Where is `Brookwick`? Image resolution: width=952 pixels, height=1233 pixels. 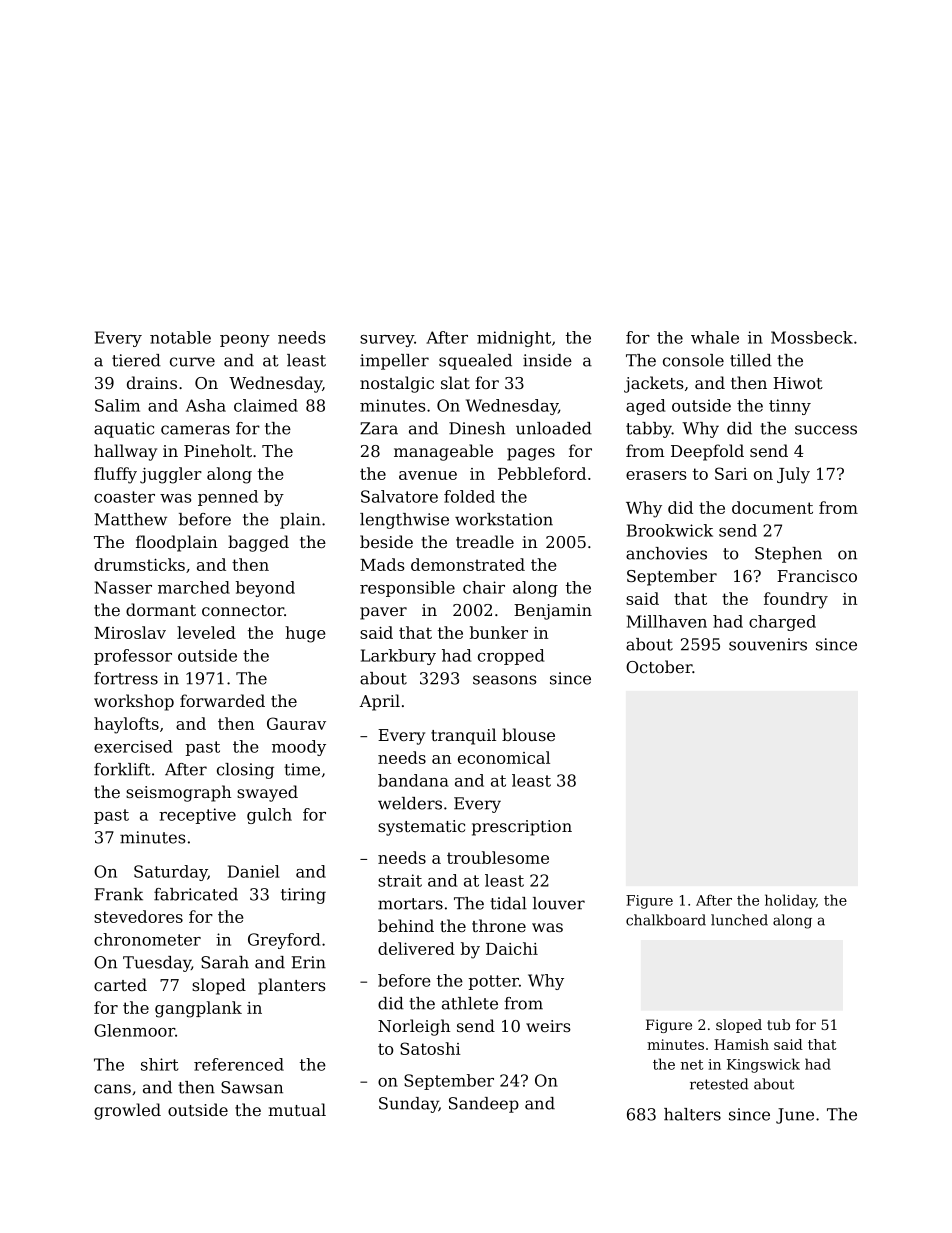 Brookwick is located at coordinates (670, 530).
